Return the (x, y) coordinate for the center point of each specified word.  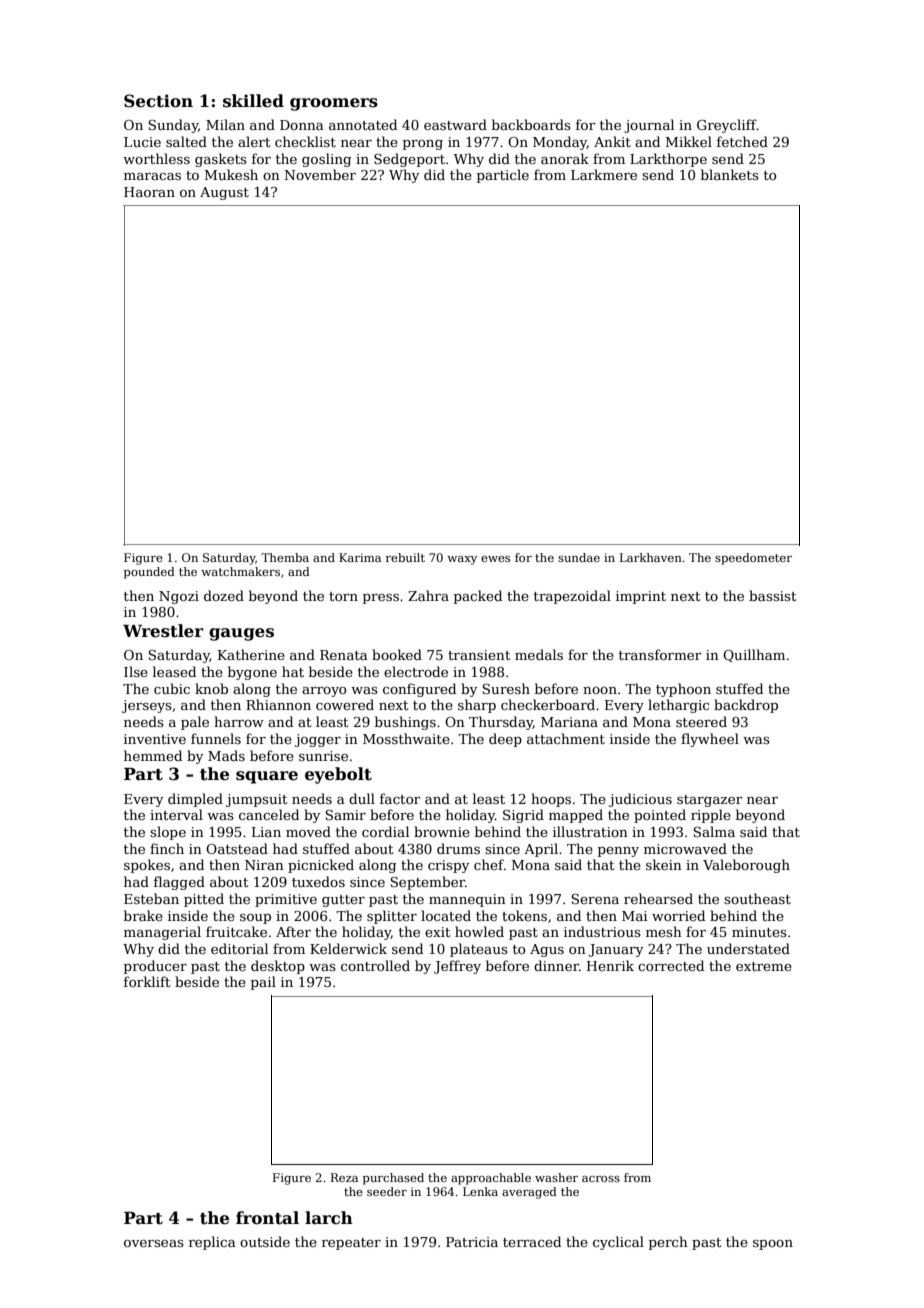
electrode (416, 671)
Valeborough (746, 866)
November (320, 174)
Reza (344, 1177)
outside (265, 1241)
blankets (730, 174)
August (224, 193)
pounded (149, 573)
